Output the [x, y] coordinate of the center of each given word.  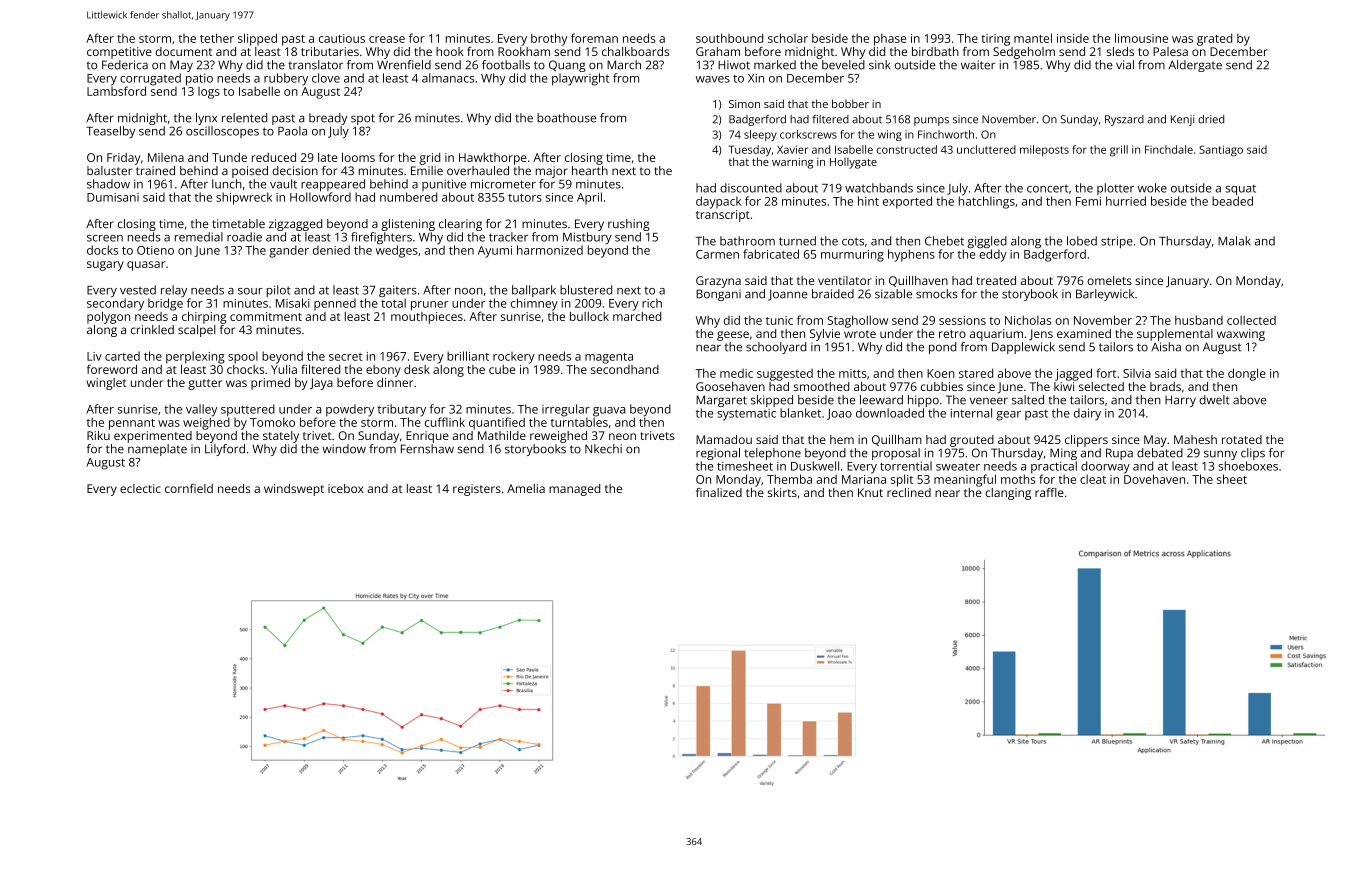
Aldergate [1195, 66]
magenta [609, 358]
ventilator [844, 280]
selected [1101, 386]
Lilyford [225, 450]
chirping [204, 317]
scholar [788, 38]
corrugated [150, 79]
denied [331, 250]
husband [1199, 320]
